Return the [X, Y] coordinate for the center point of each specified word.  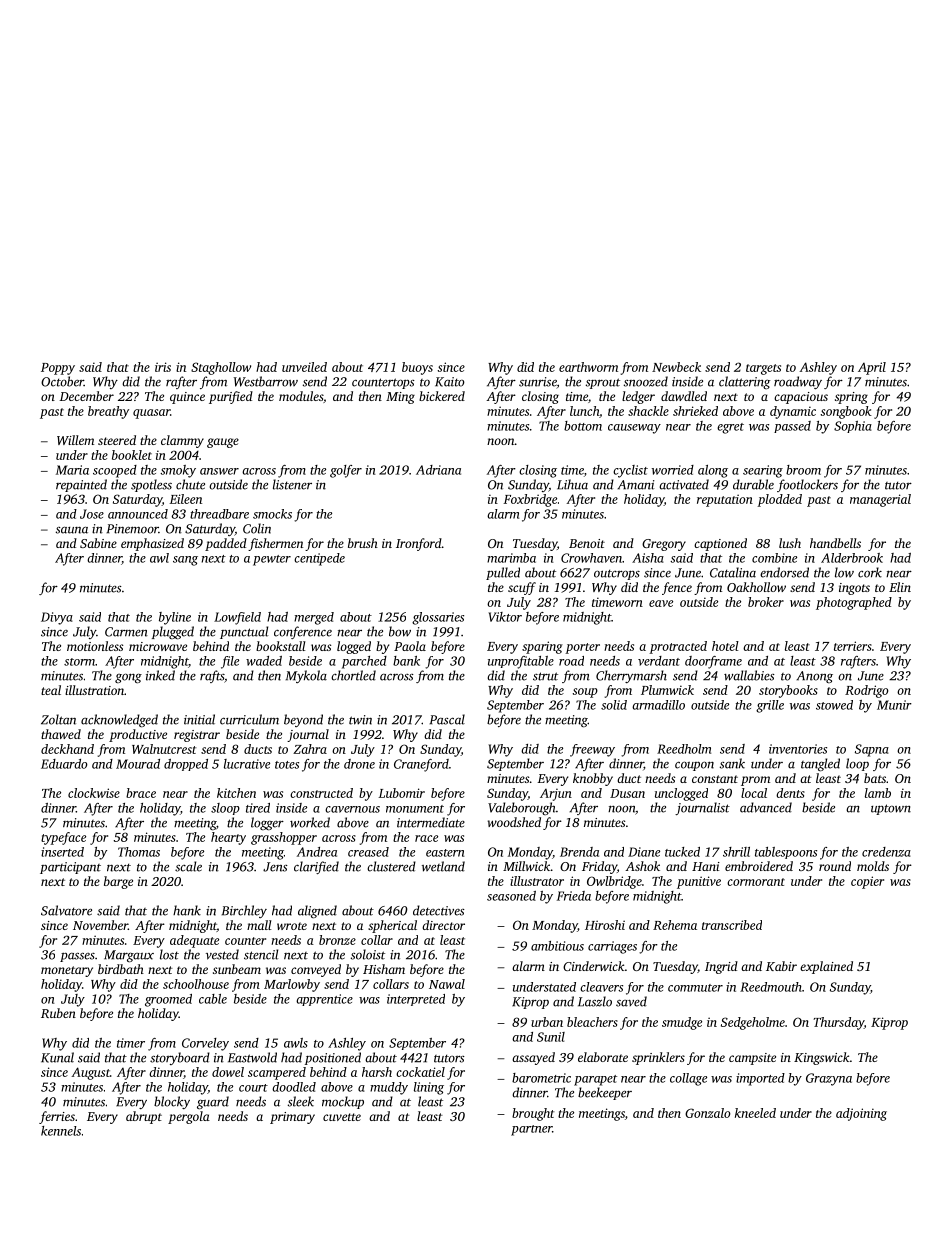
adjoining [861, 1114]
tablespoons [786, 853]
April [872, 368]
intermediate [431, 822]
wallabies [749, 675]
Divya [57, 618]
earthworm [588, 367]
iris [163, 367]
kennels [61, 1131]
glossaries [438, 618]
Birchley [244, 911]
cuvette [342, 1117]
